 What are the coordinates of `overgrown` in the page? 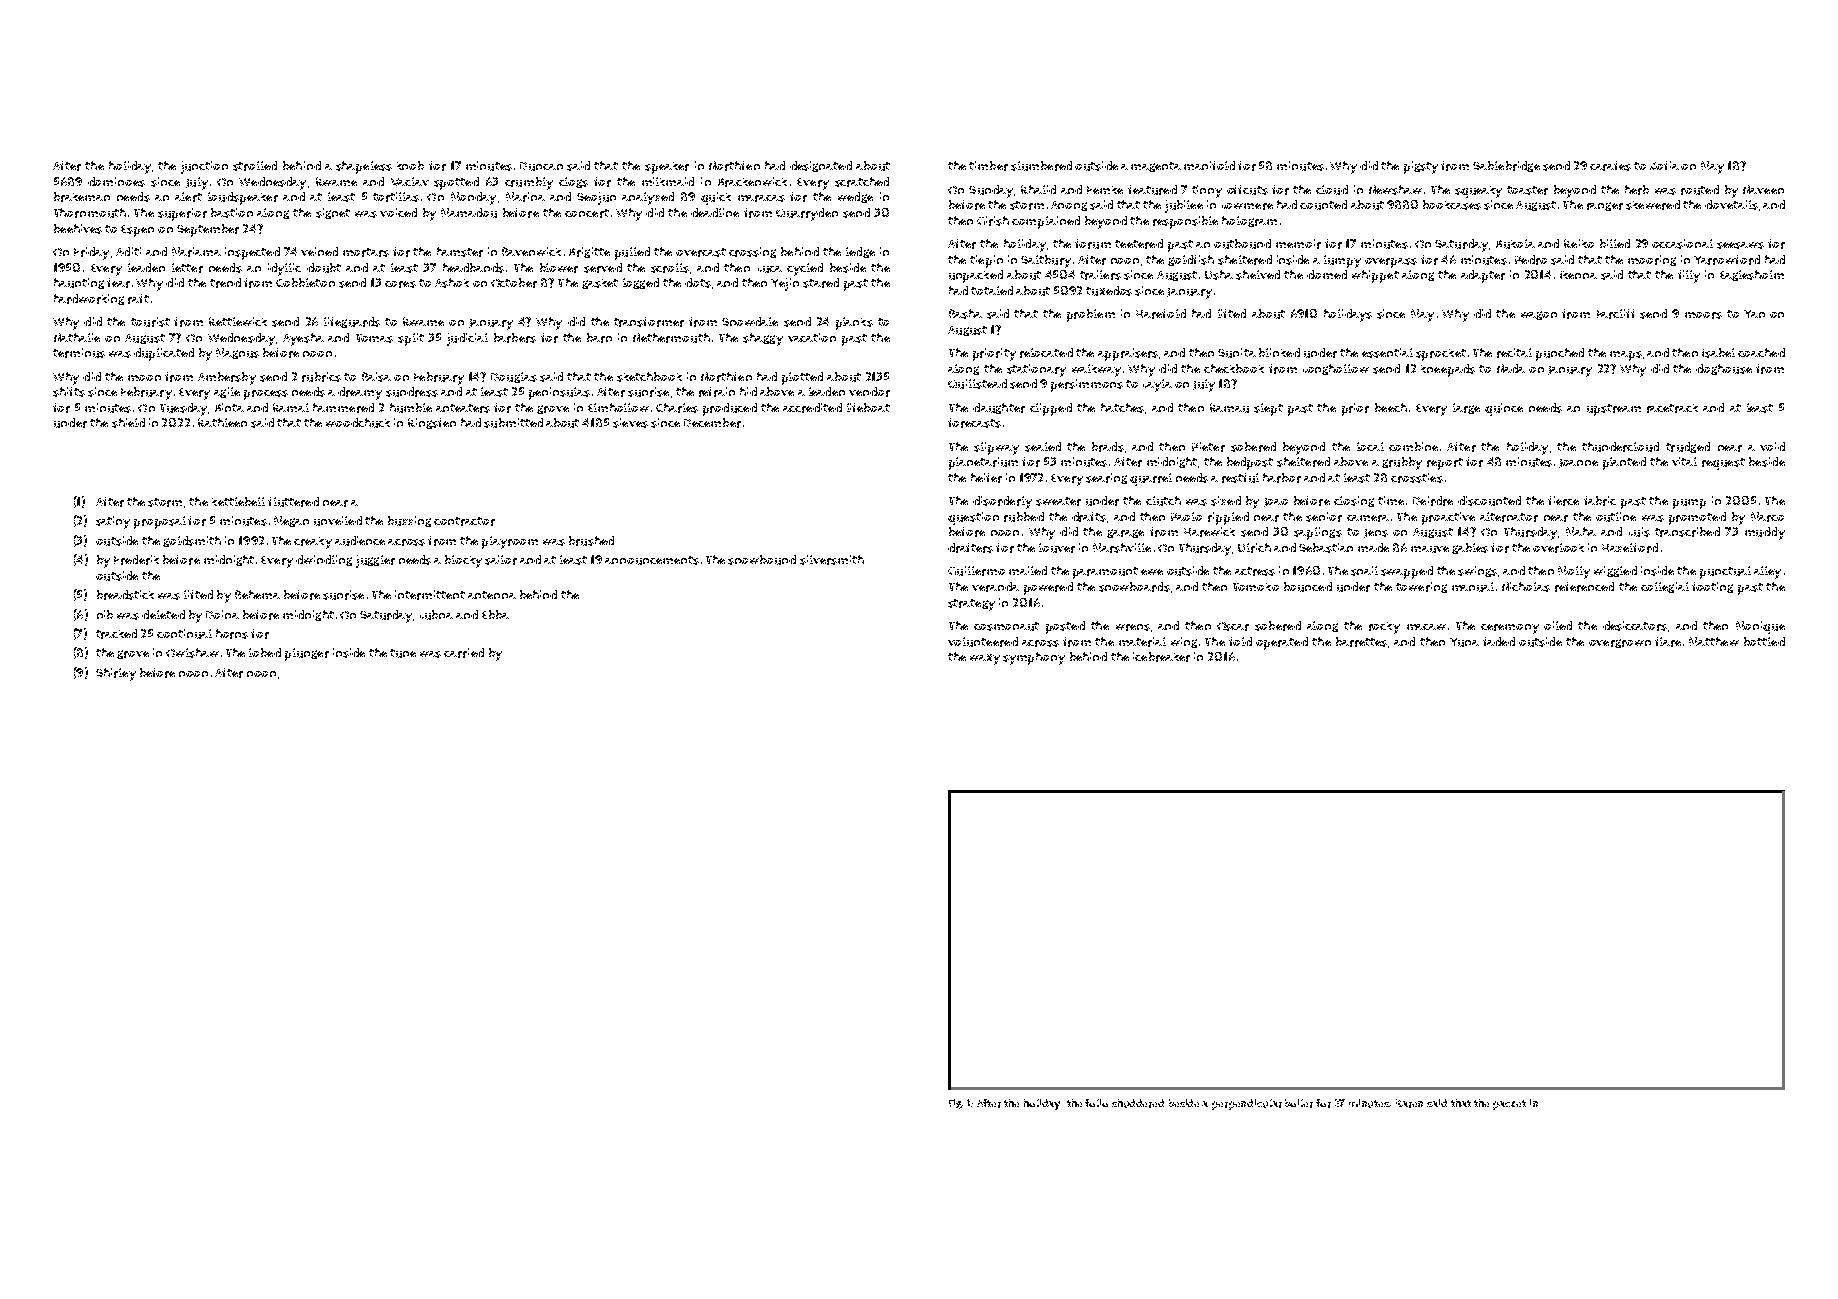 It's located at (1620, 643).
